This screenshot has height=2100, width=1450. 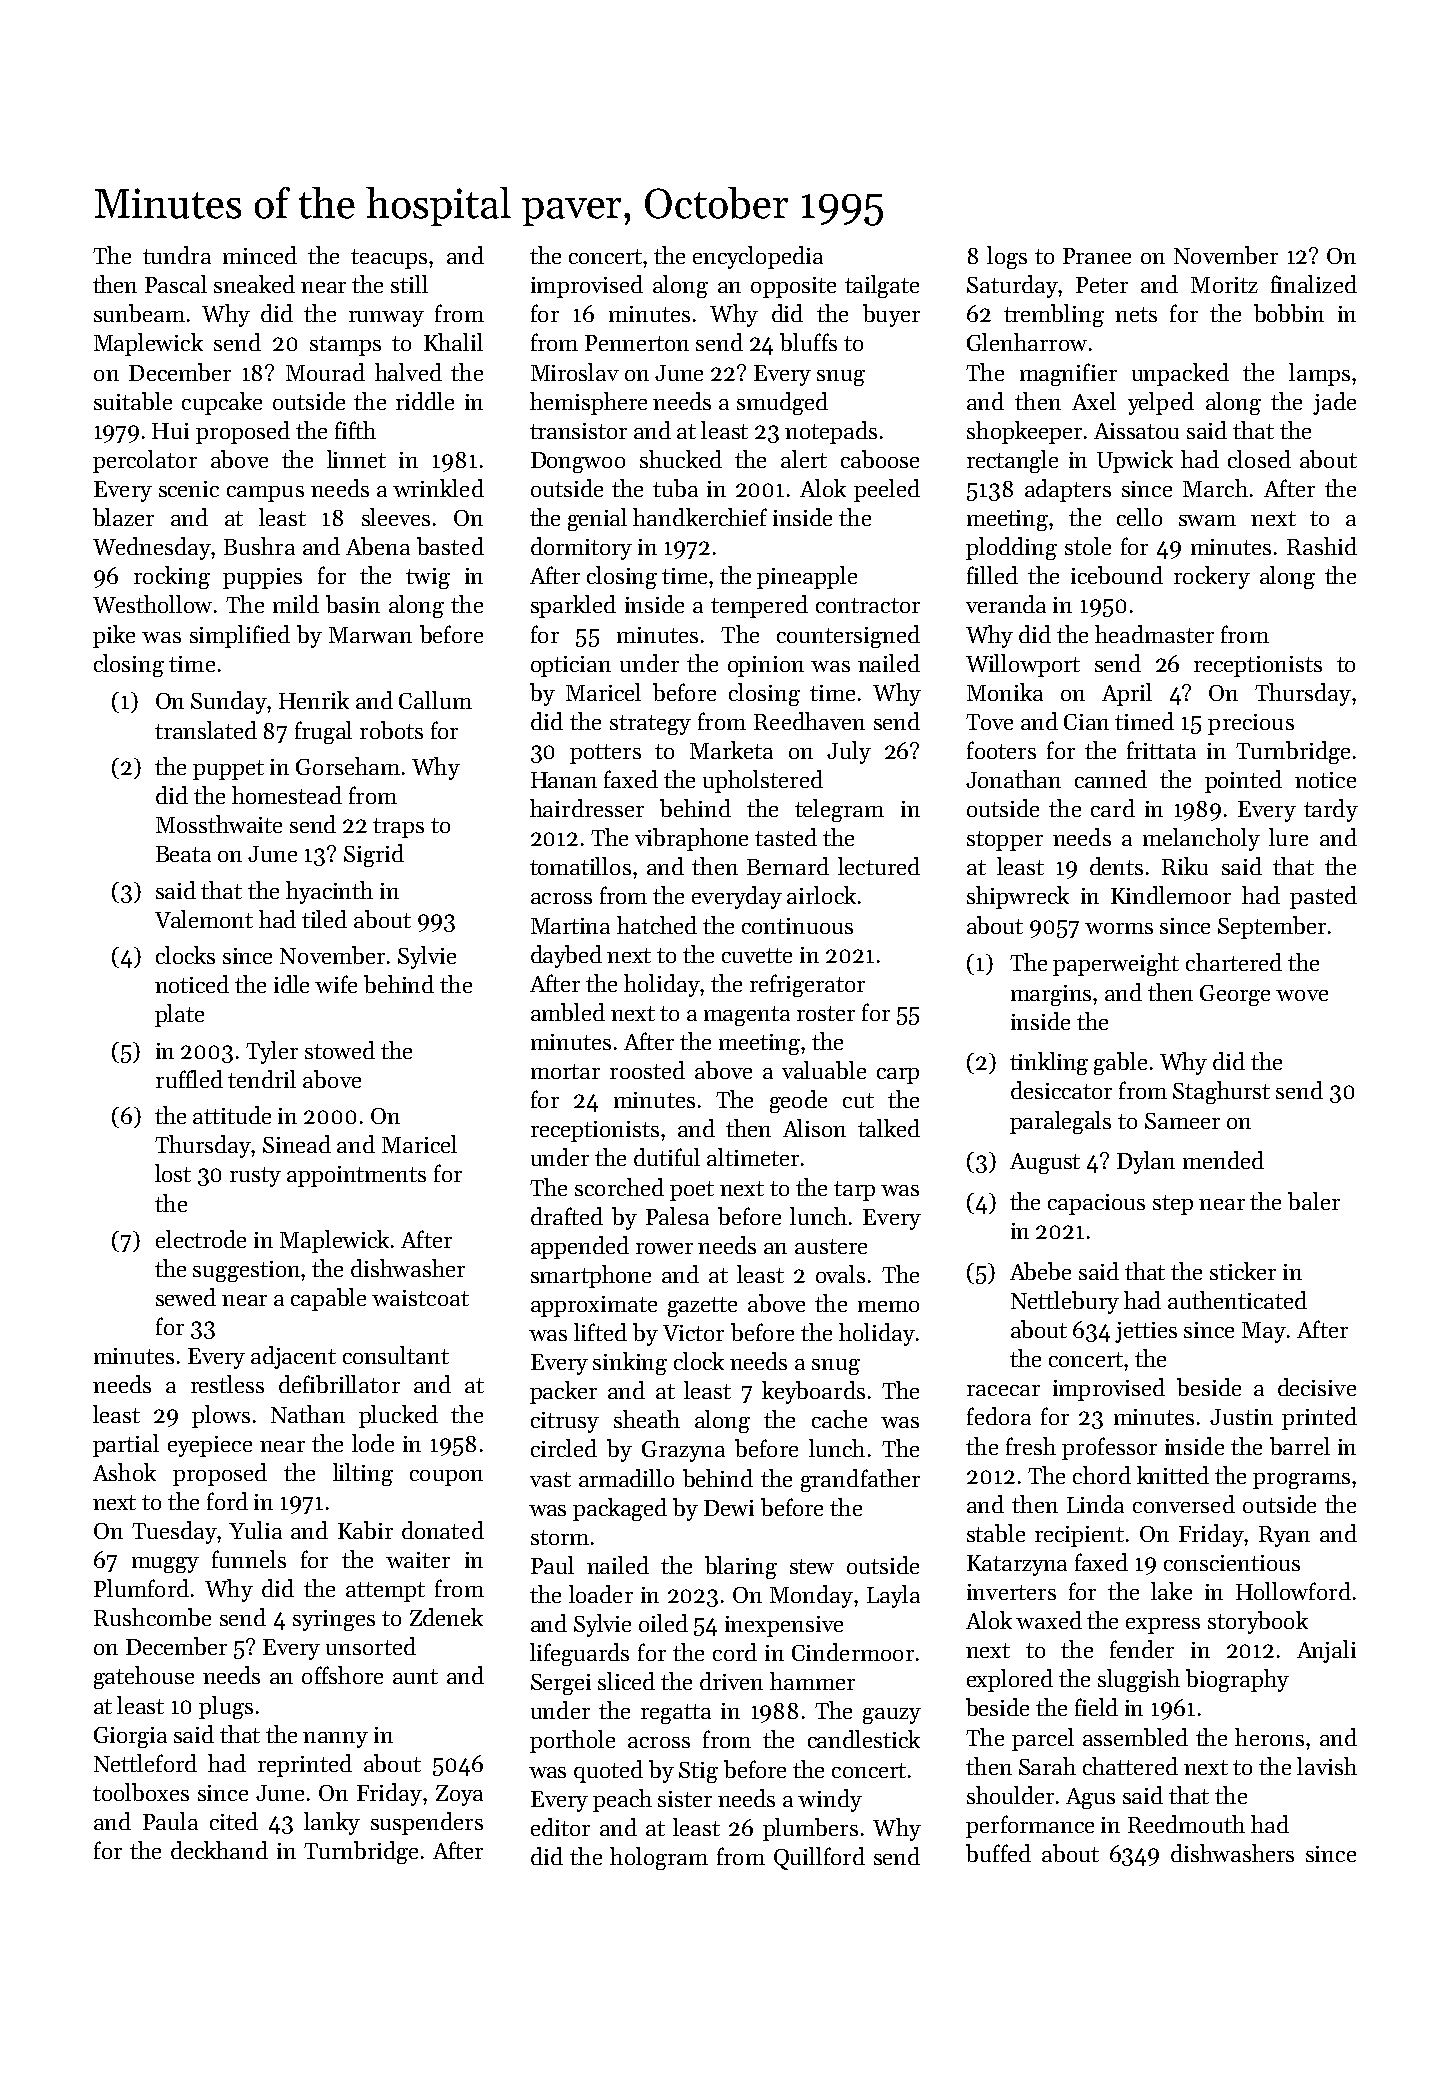 What do you see at coordinates (297, 1144) in the screenshot?
I see `Sinead` at bounding box center [297, 1144].
